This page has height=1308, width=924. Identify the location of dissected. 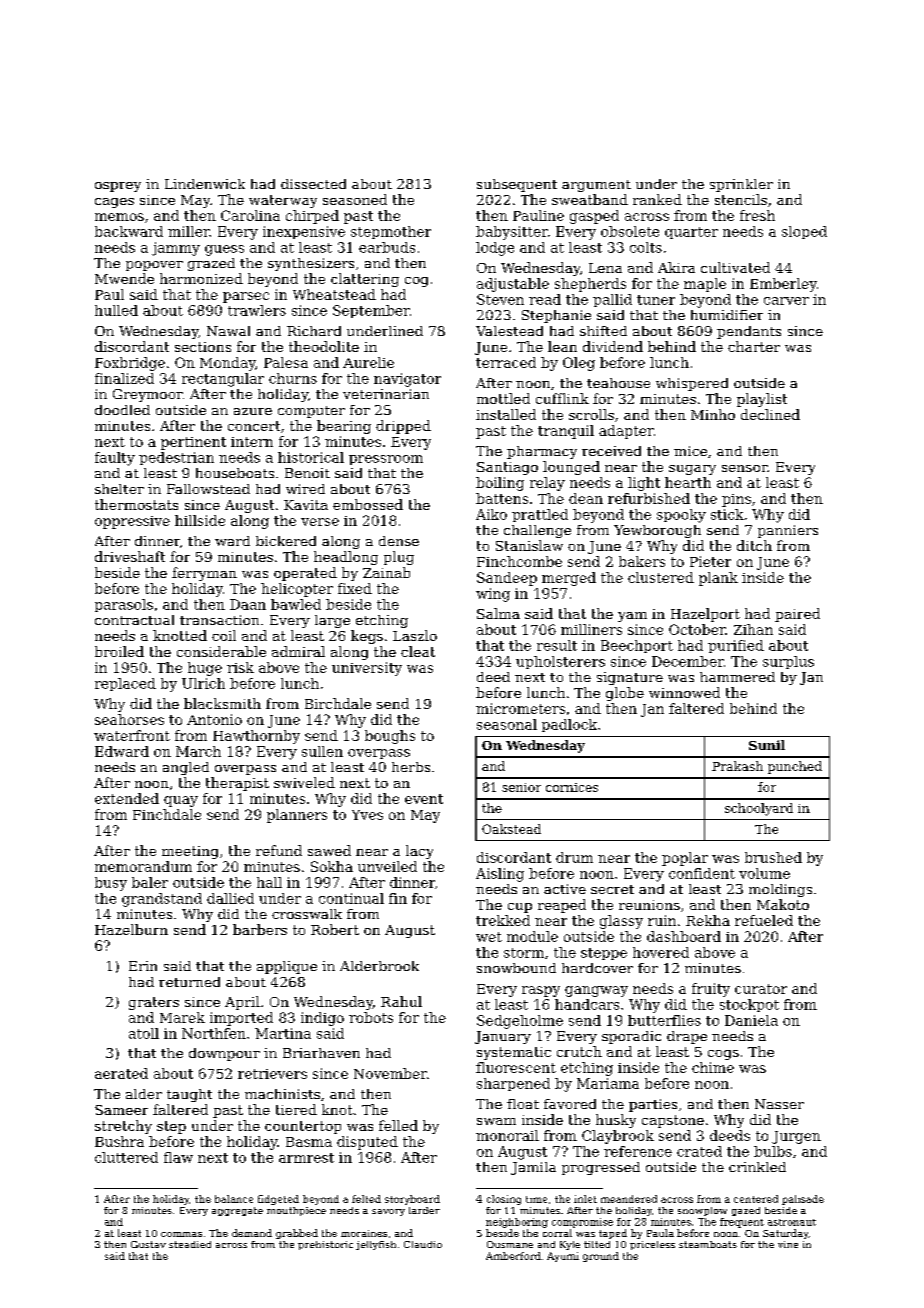
(313, 184).
